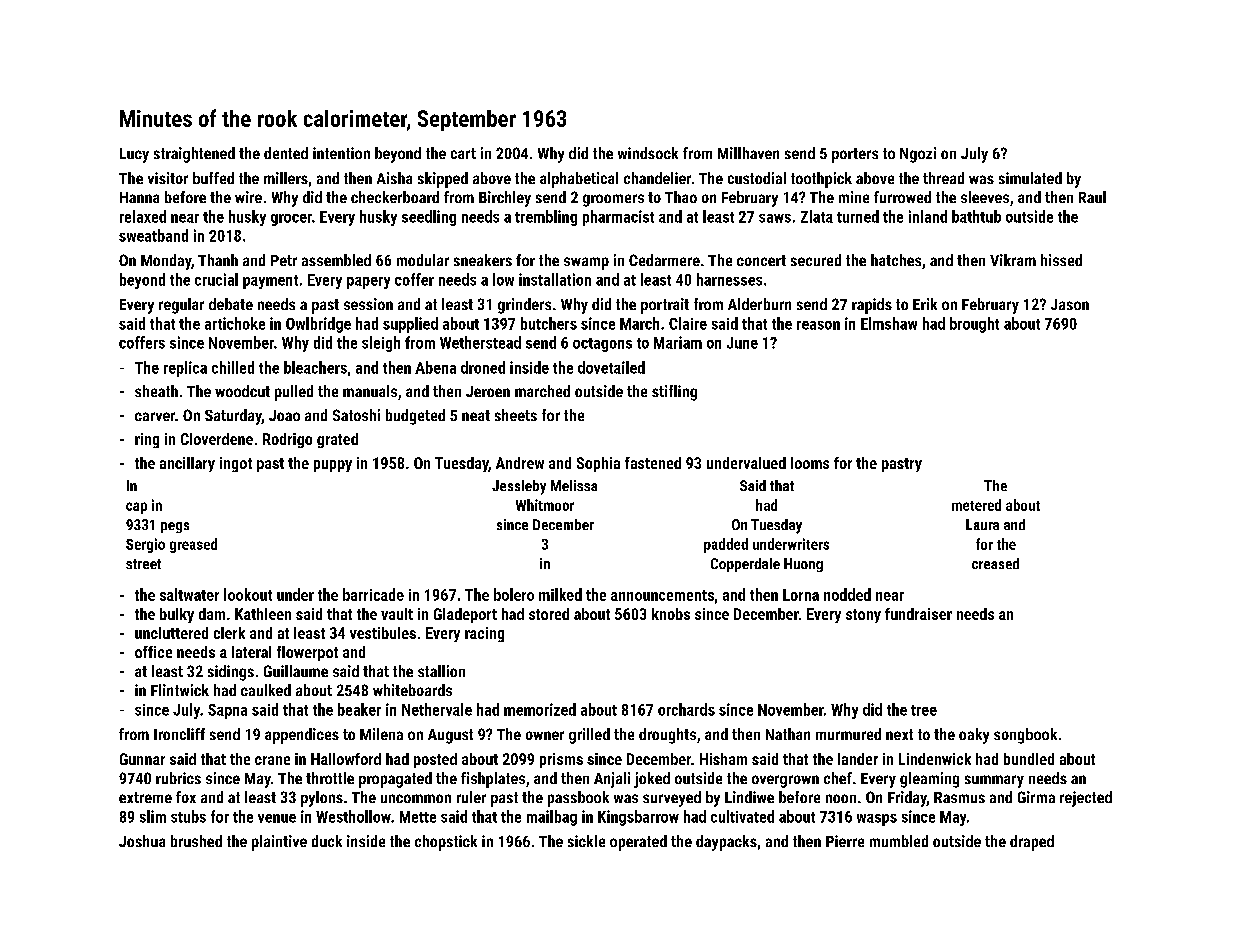 Image resolution: width=1233 pixels, height=952 pixels. Describe the element at coordinates (441, 671) in the screenshot. I see `stallion` at that location.
